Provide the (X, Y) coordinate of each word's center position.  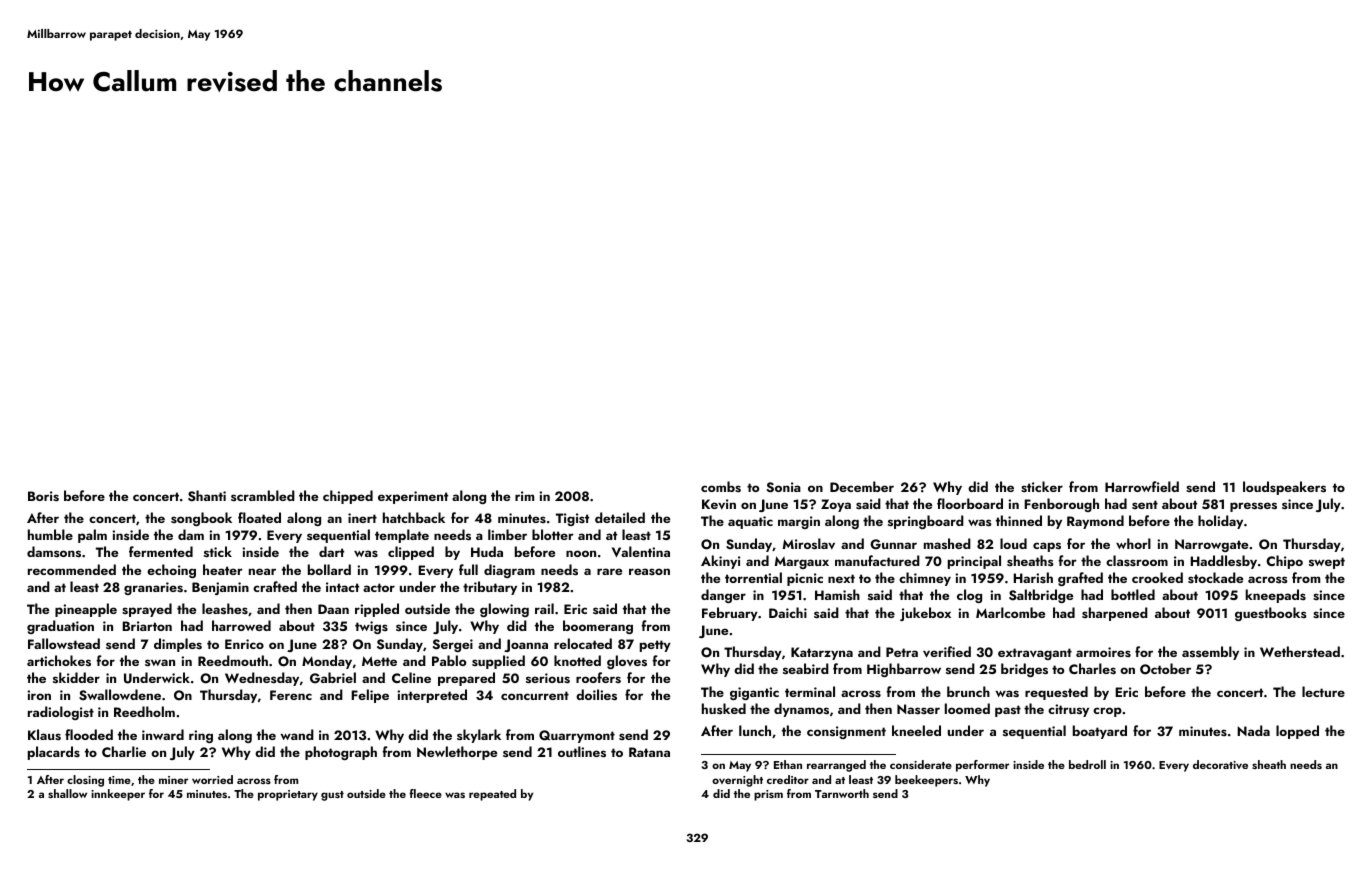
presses (1253, 507)
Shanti (207, 496)
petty (655, 646)
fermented (161, 551)
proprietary (288, 795)
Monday (327, 662)
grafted (1080, 579)
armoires (1103, 652)
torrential (753, 577)
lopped (1297, 732)
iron (39, 695)
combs (721, 487)
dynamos (801, 710)
